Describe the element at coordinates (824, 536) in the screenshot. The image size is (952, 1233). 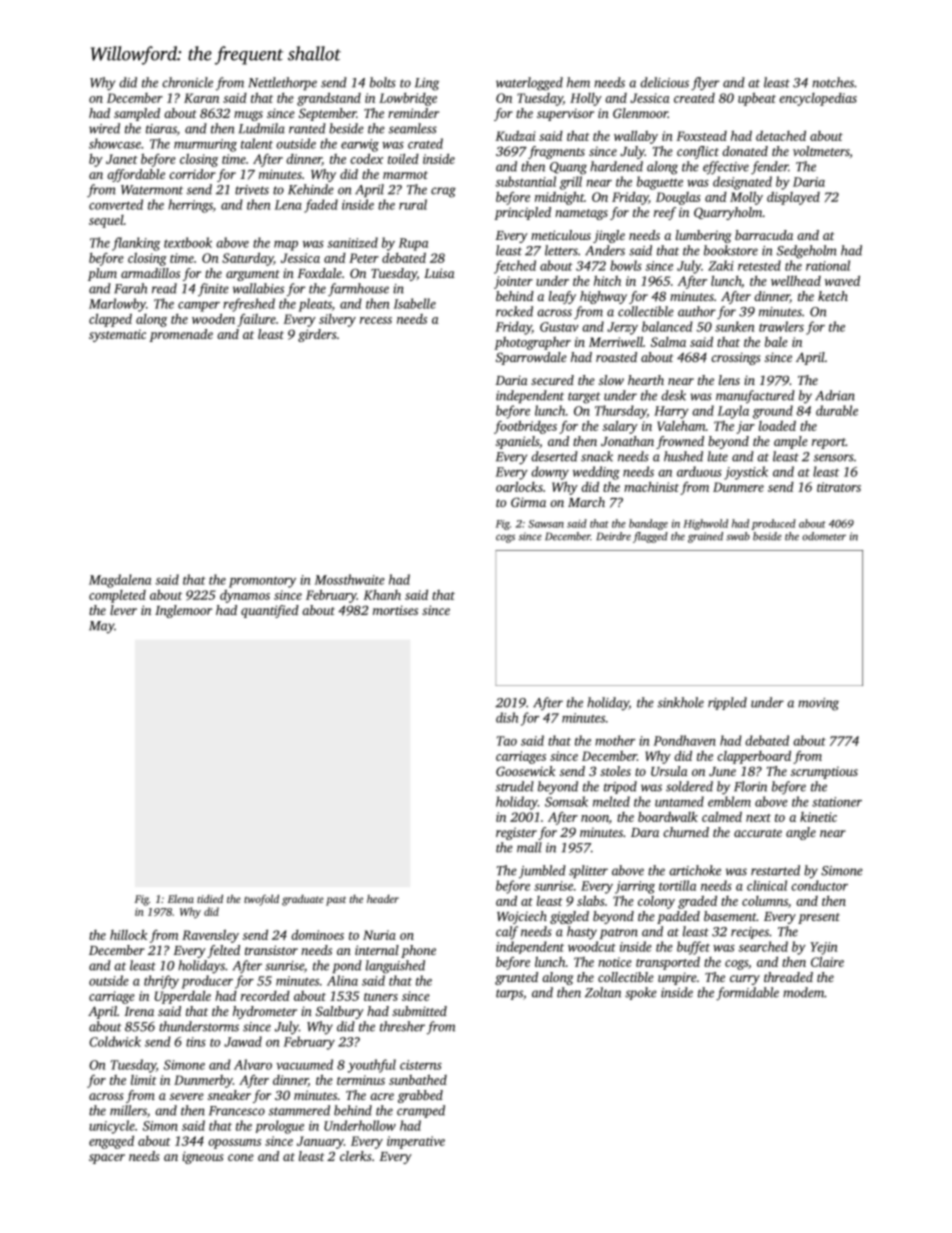
I see `odometer` at that location.
